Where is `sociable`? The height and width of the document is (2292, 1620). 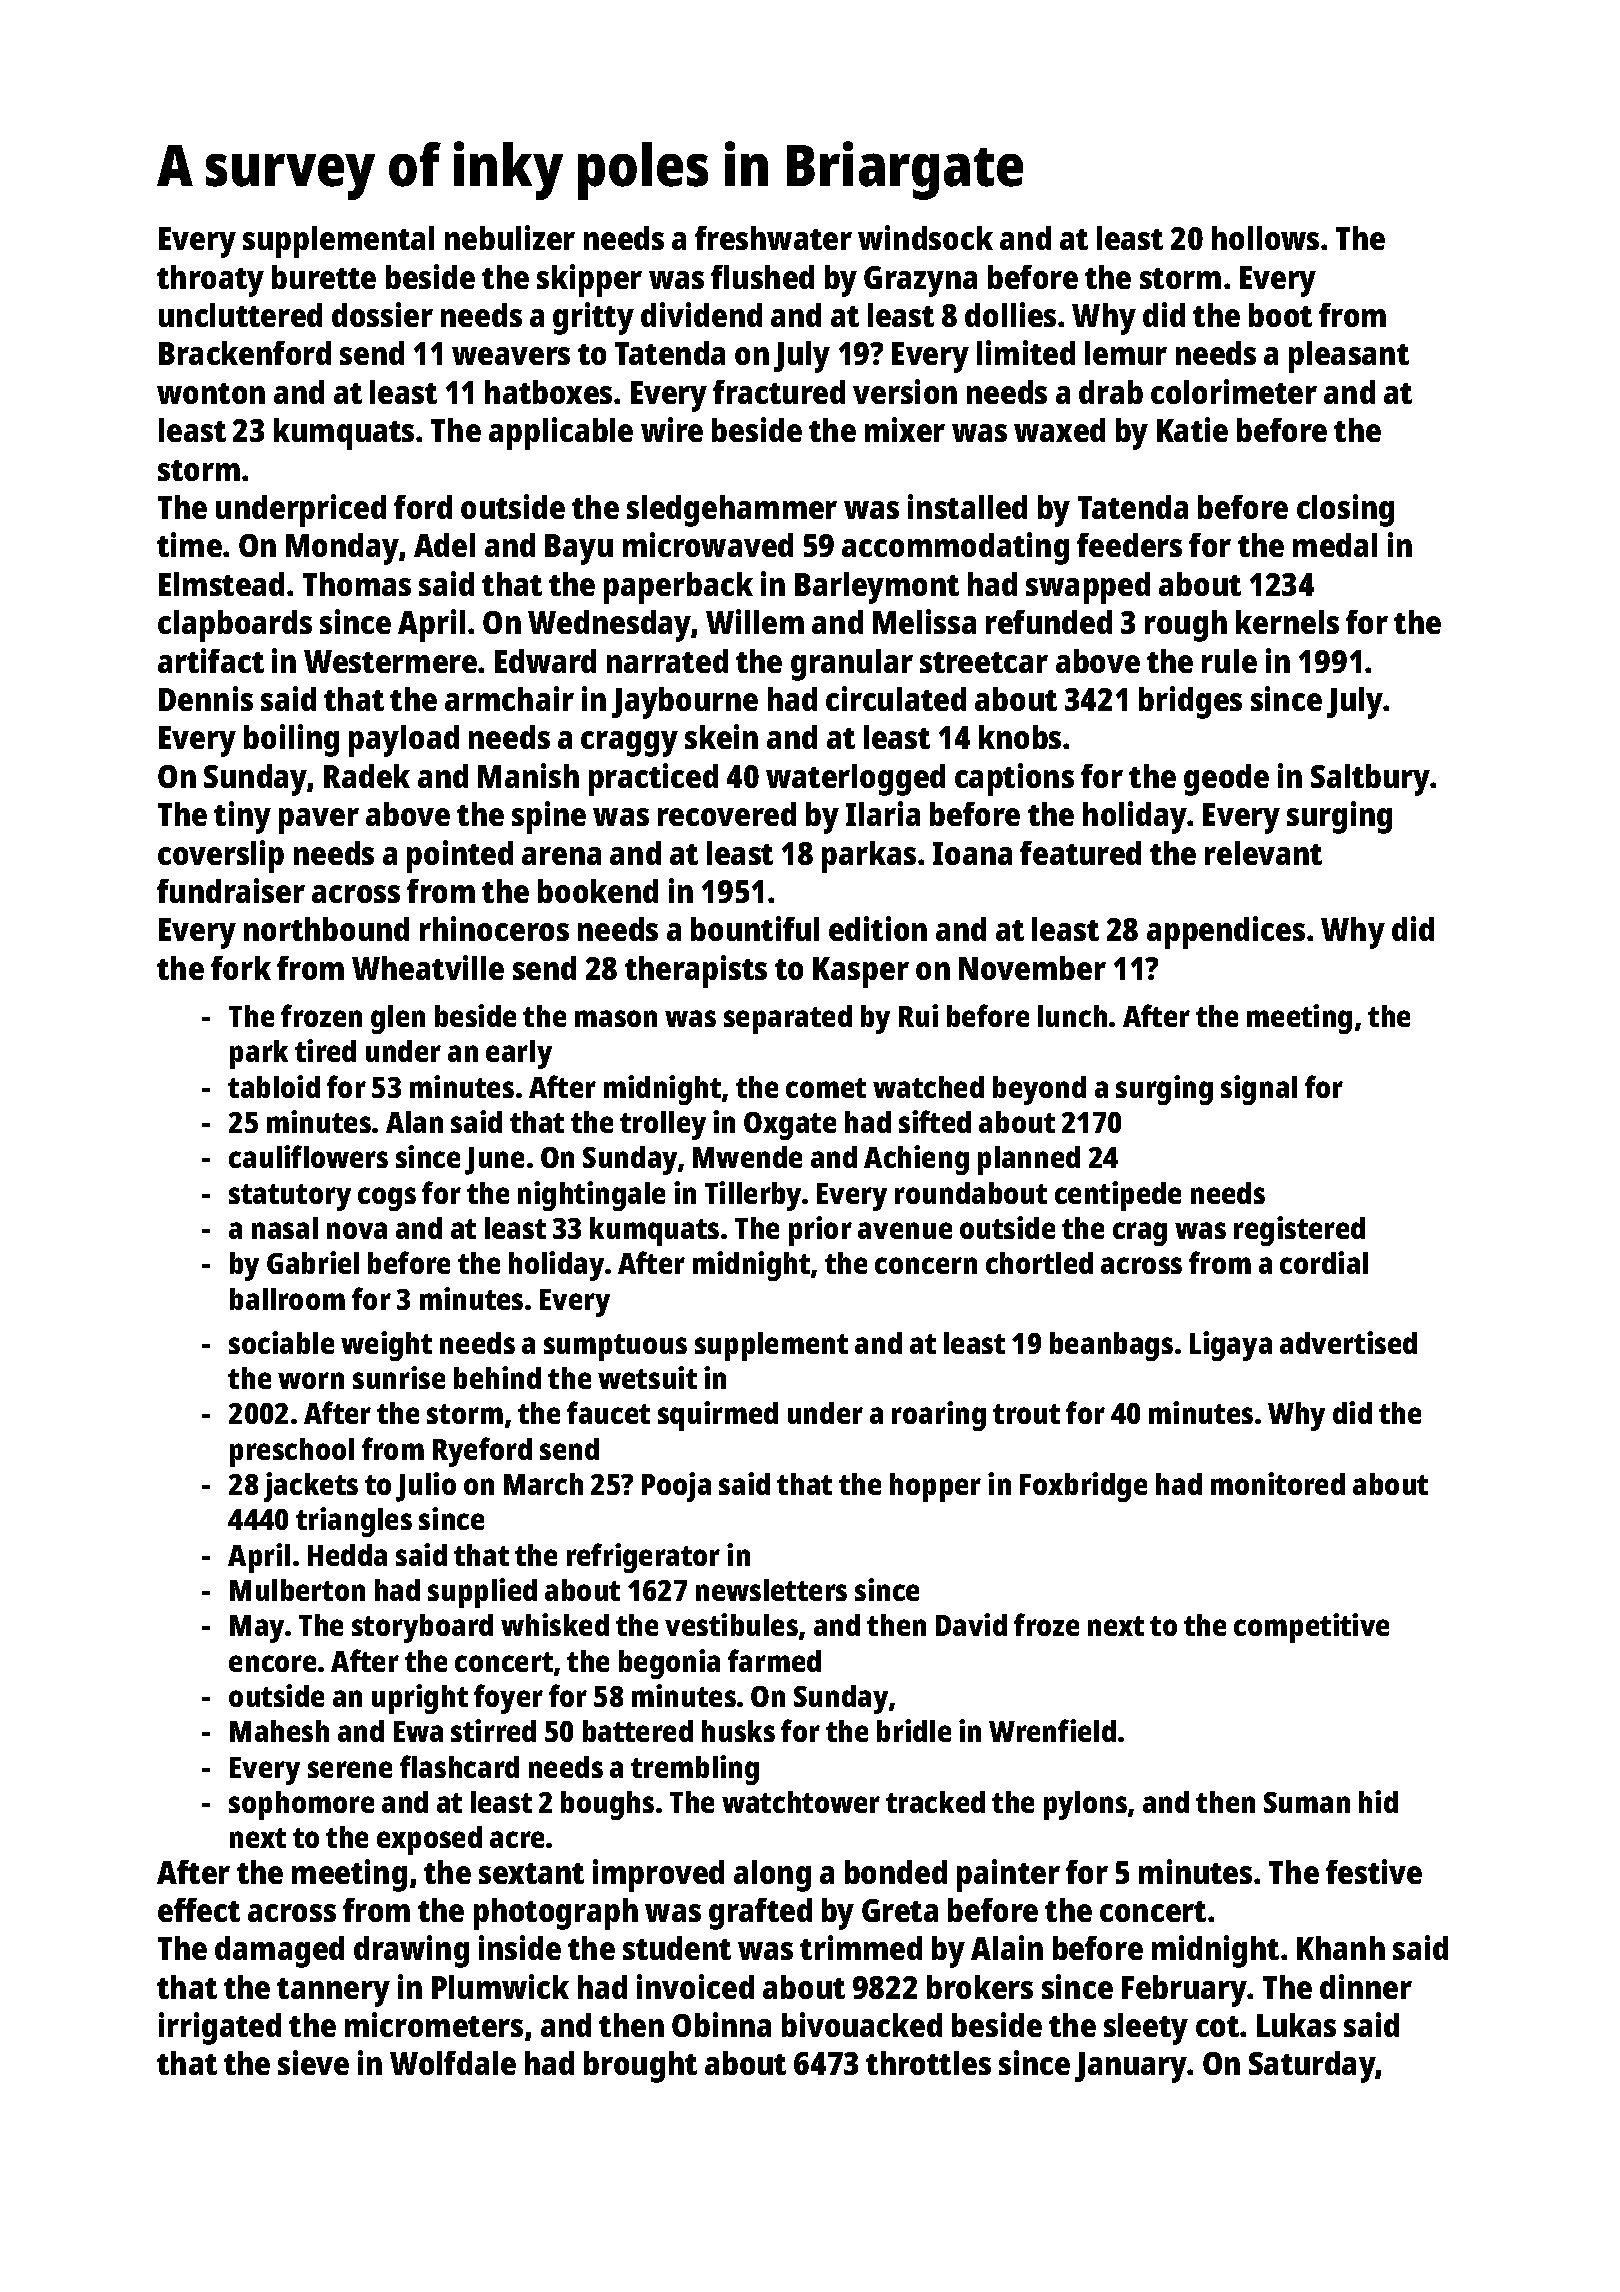 sociable is located at coordinates (281, 1342).
